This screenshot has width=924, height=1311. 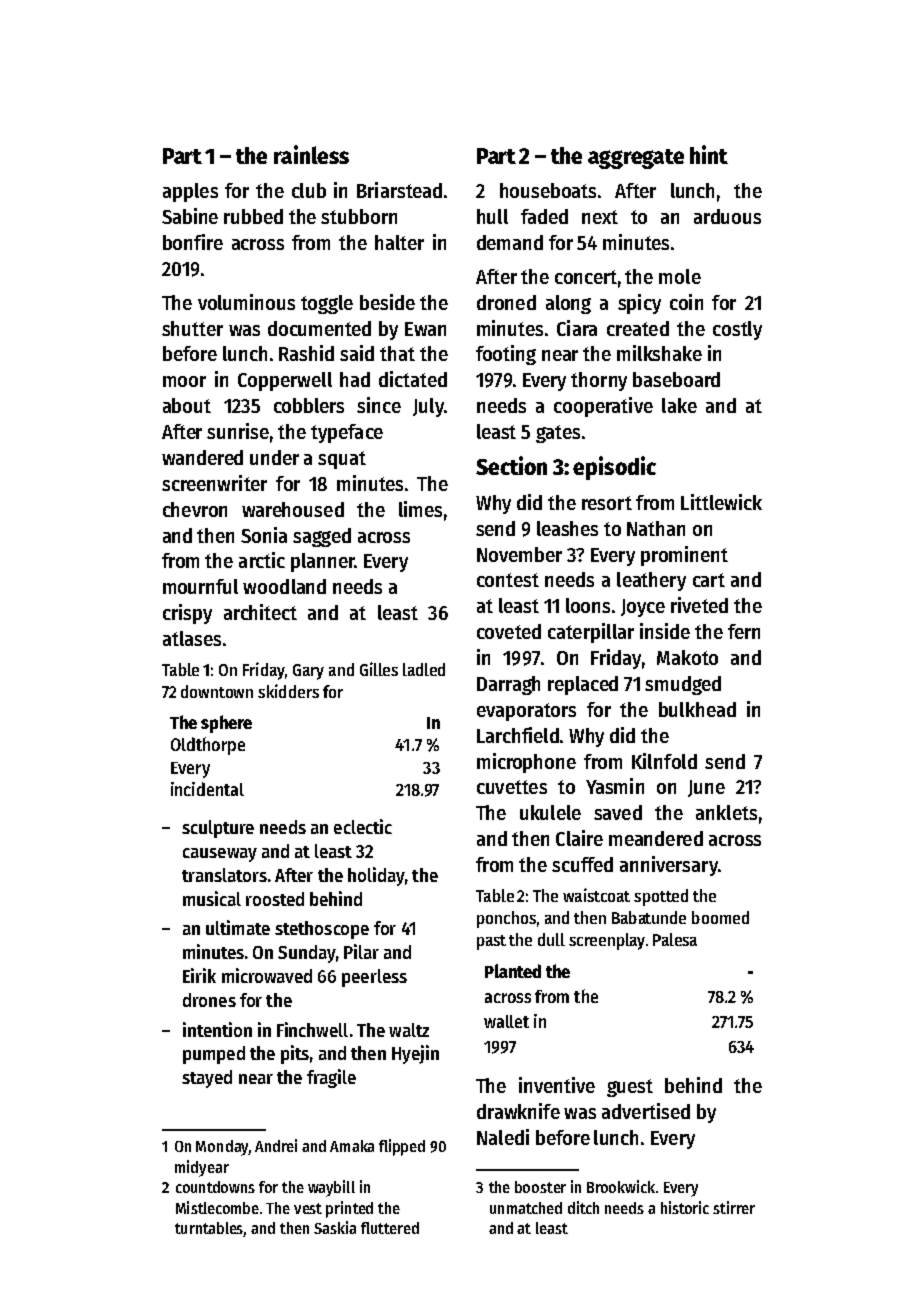 I want to click on rainless, so click(x=311, y=154).
